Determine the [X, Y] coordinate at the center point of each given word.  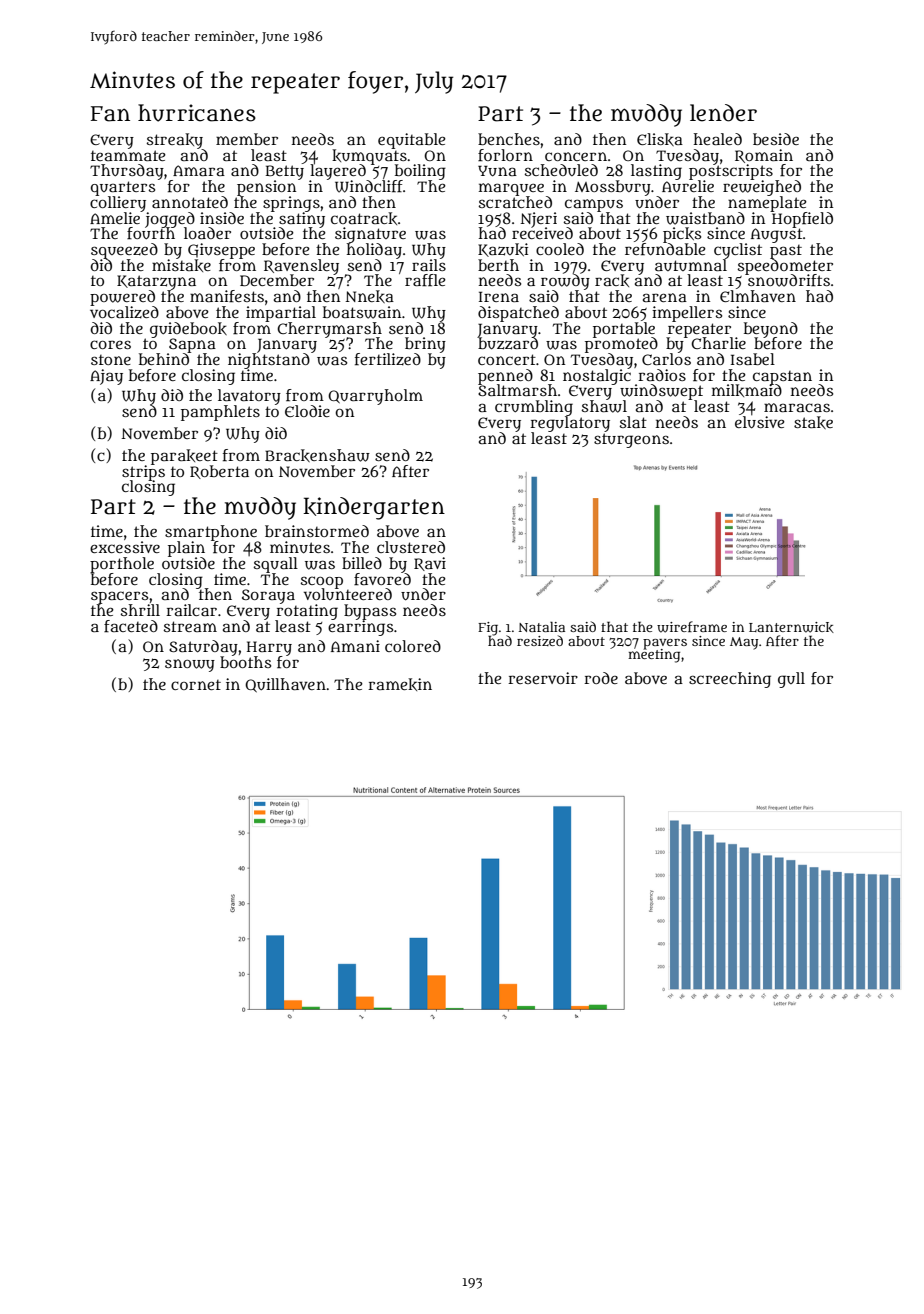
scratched [515, 202]
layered [338, 172]
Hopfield [802, 220]
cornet [196, 685]
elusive [760, 422]
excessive [125, 547]
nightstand [269, 361]
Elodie [307, 411]
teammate [128, 155]
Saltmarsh [517, 390]
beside [776, 139]
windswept [661, 392]
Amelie [115, 218]
